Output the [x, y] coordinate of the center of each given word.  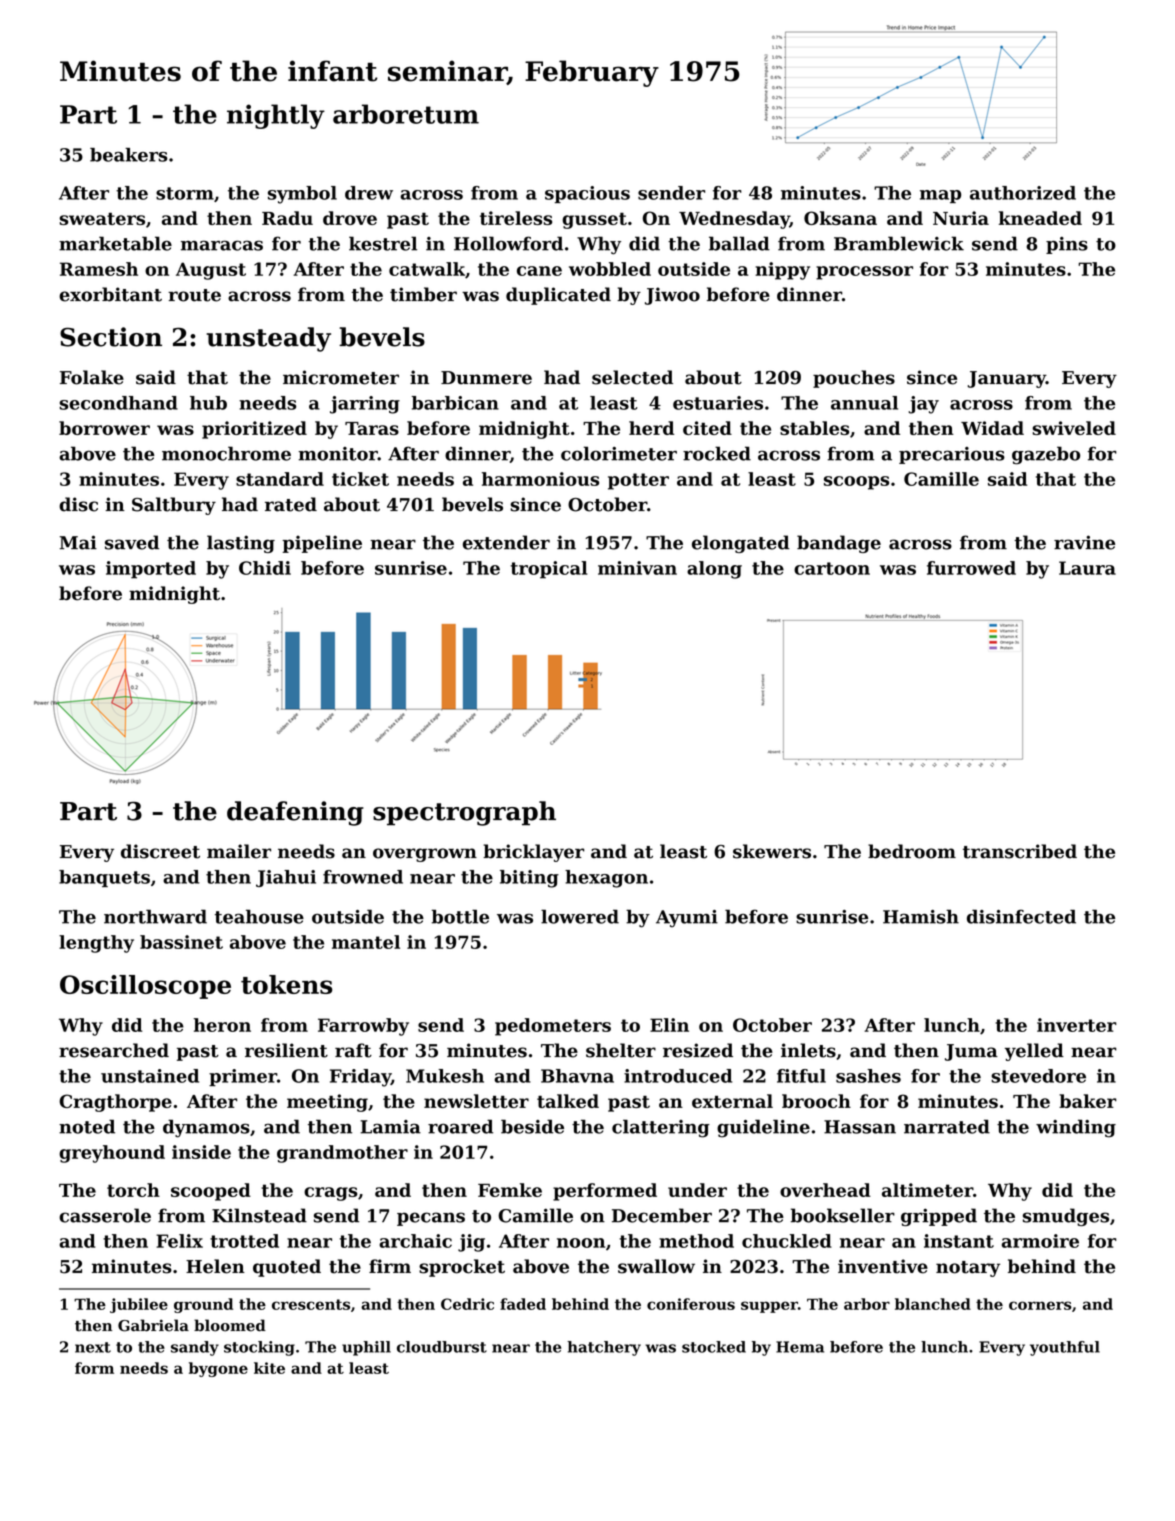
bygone [218, 1369]
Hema [800, 1347]
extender [506, 542]
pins [1067, 245]
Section [111, 337]
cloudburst [442, 1347]
